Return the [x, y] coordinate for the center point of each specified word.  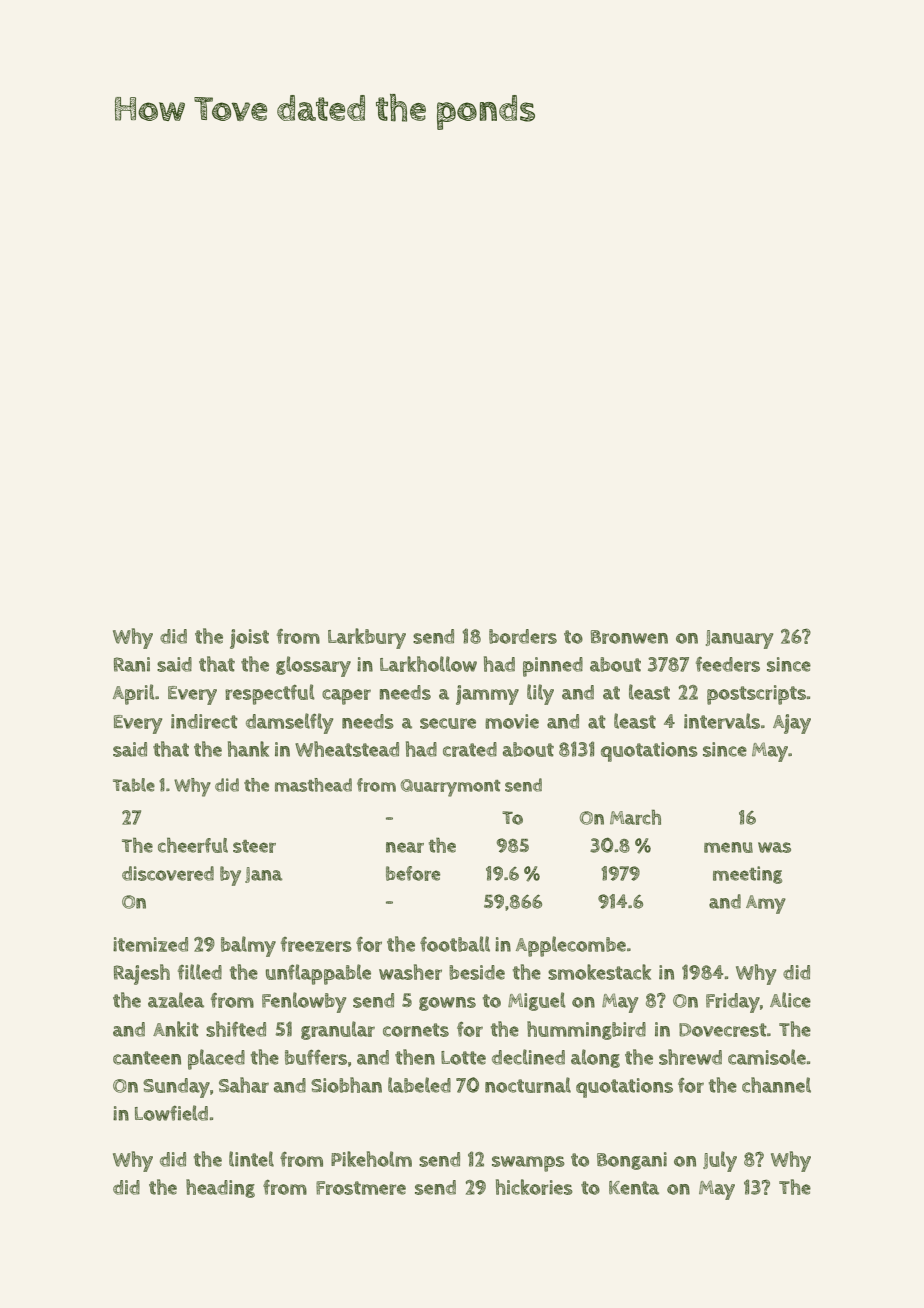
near [405, 847]
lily [540, 694]
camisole [767, 1057]
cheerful [193, 845]
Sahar [244, 1085]
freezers [316, 944]
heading [220, 1188]
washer [410, 972]
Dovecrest [723, 1030]
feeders [728, 664]
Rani [132, 664]
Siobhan [346, 1085]
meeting [747, 875]
